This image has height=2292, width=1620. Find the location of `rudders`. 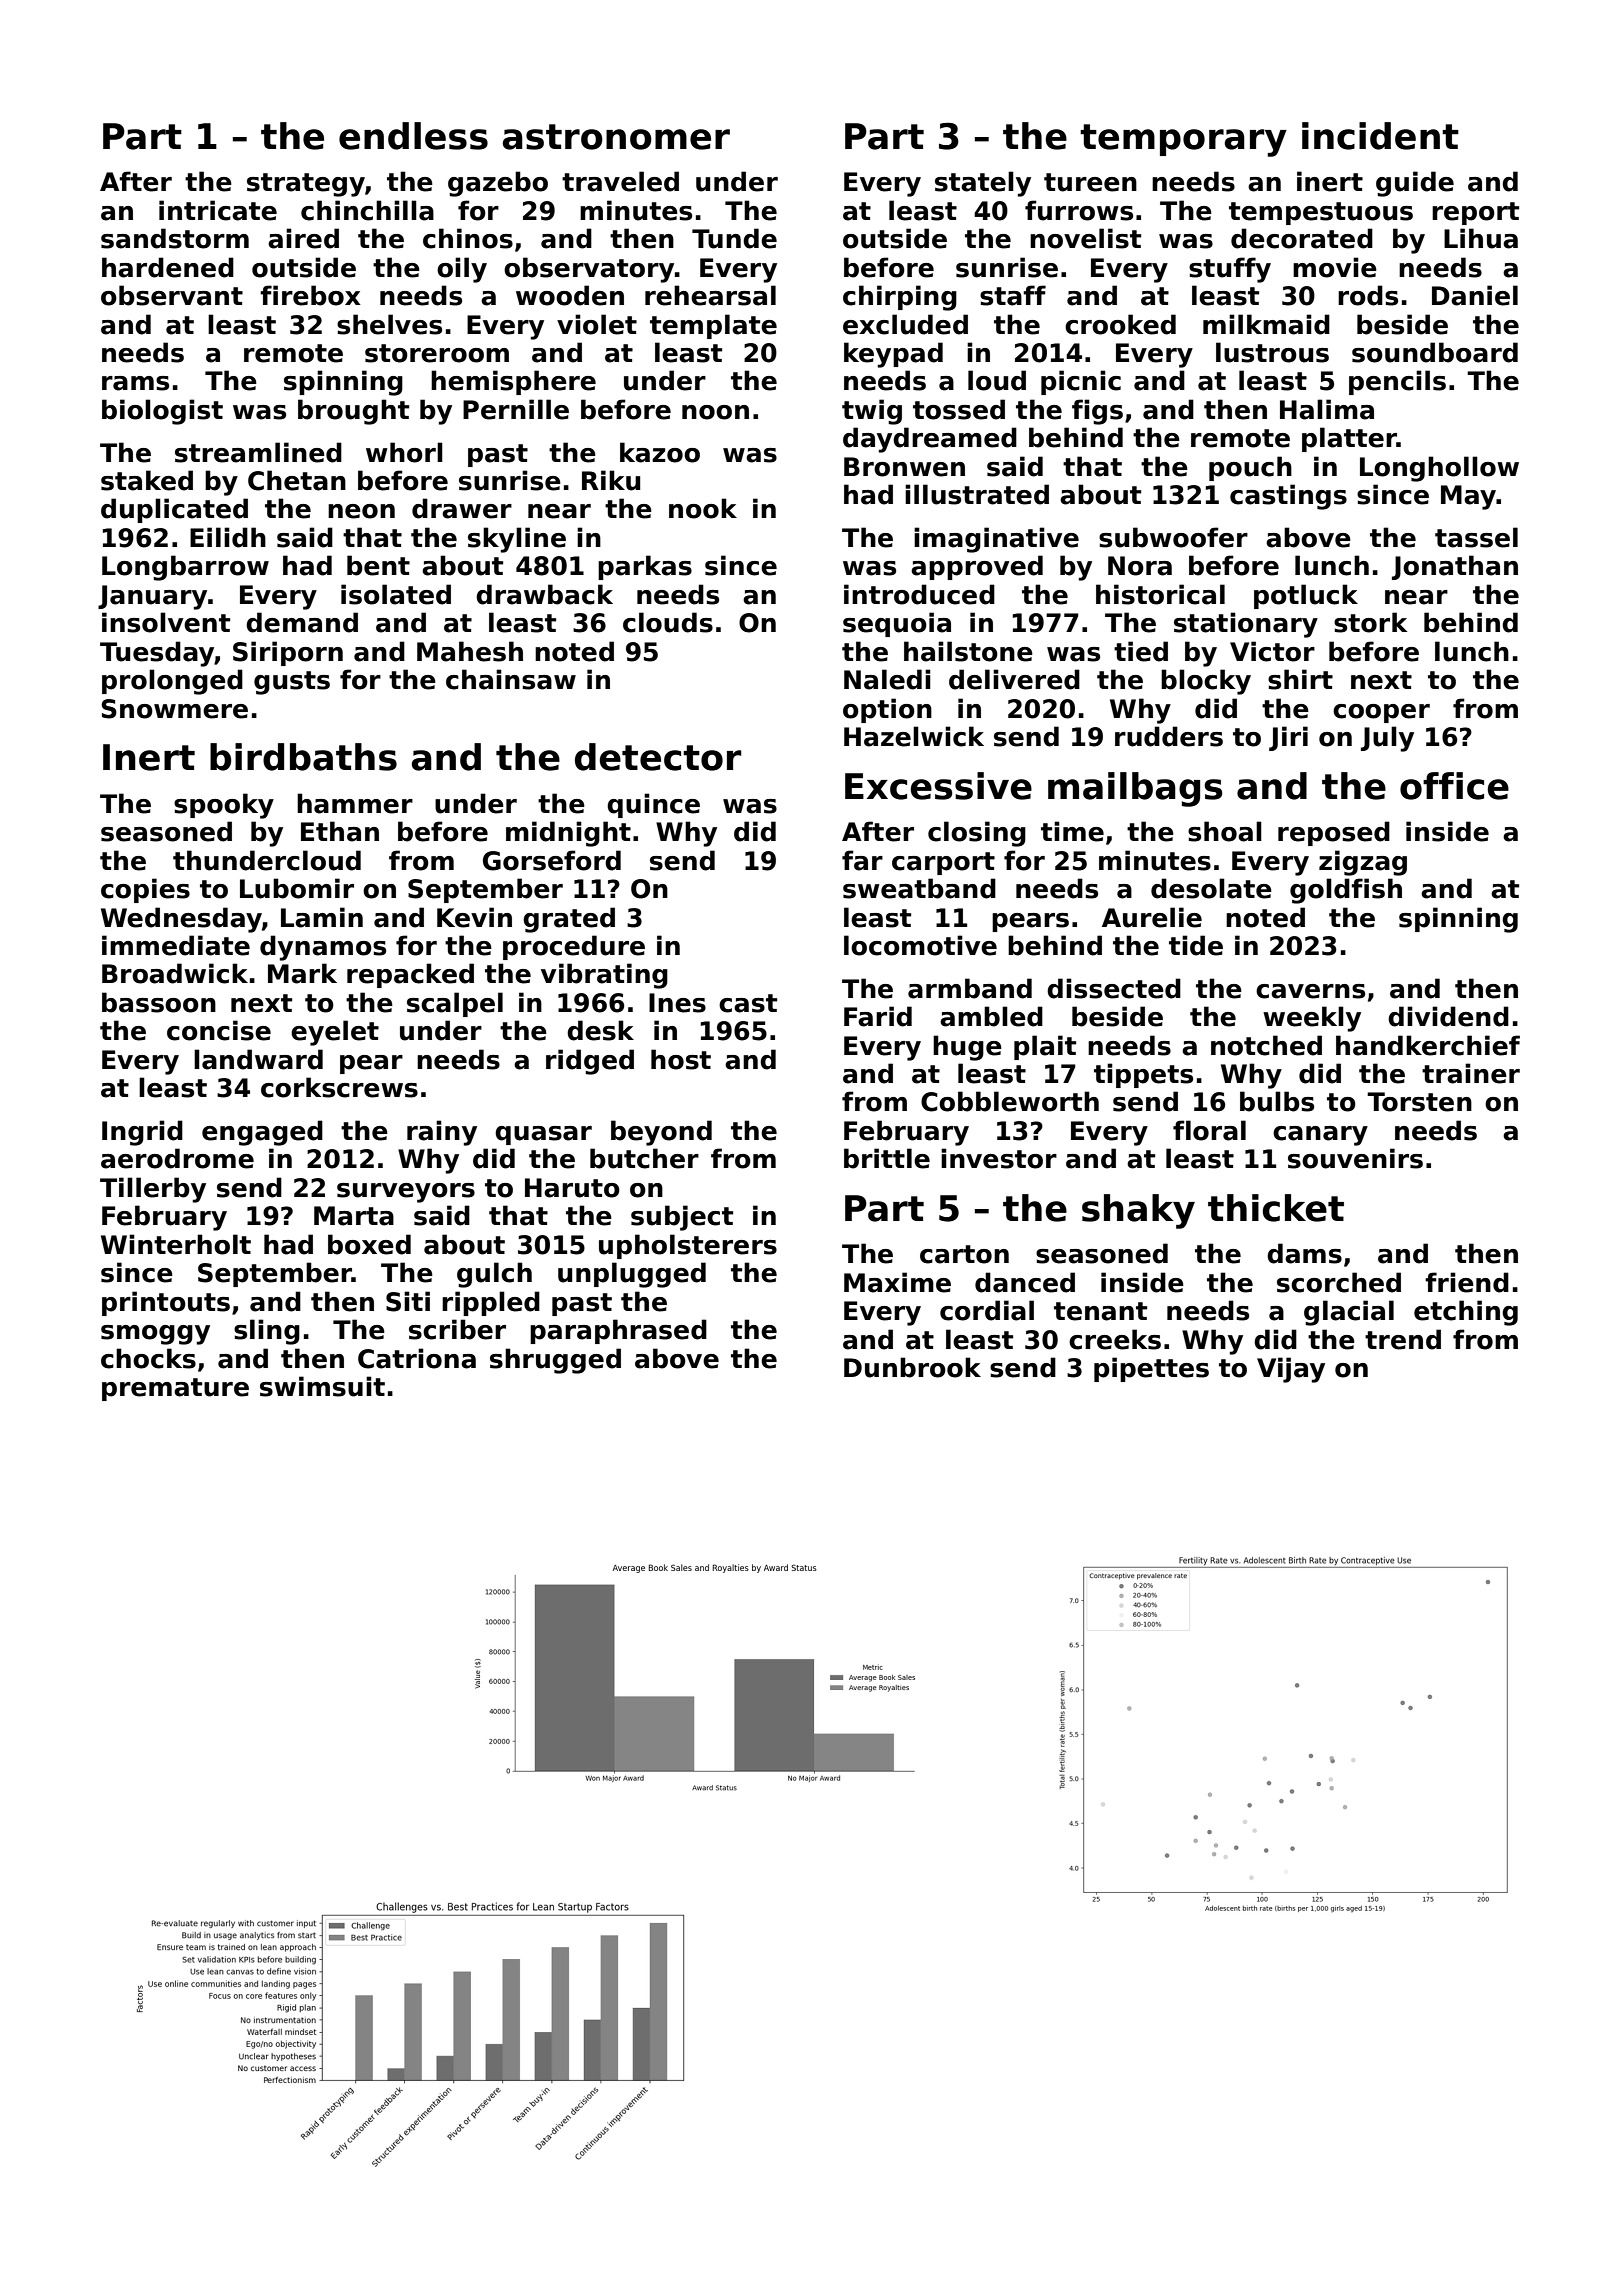

rudders is located at coordinates (1169, 736).
